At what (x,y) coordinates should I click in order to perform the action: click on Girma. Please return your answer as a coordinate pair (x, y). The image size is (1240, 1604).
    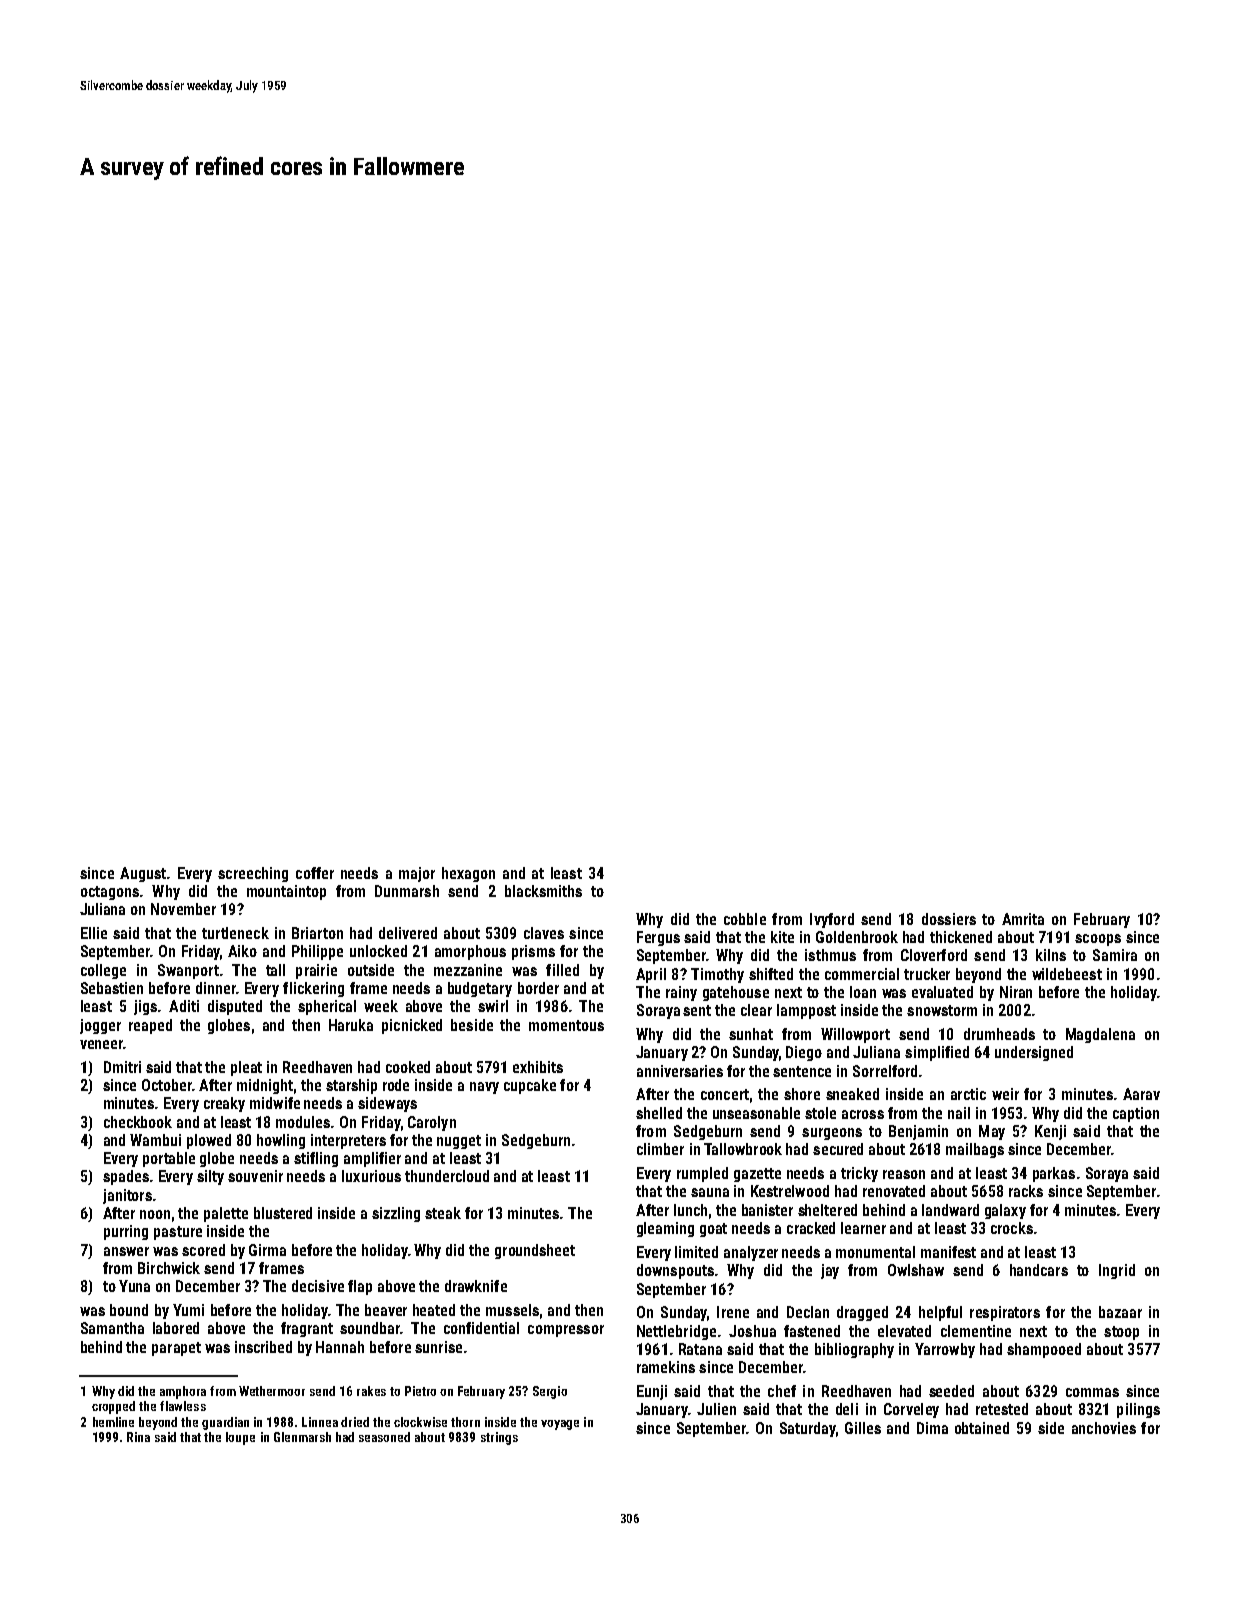
    Looking at the image, I should click on (267, 1250).
